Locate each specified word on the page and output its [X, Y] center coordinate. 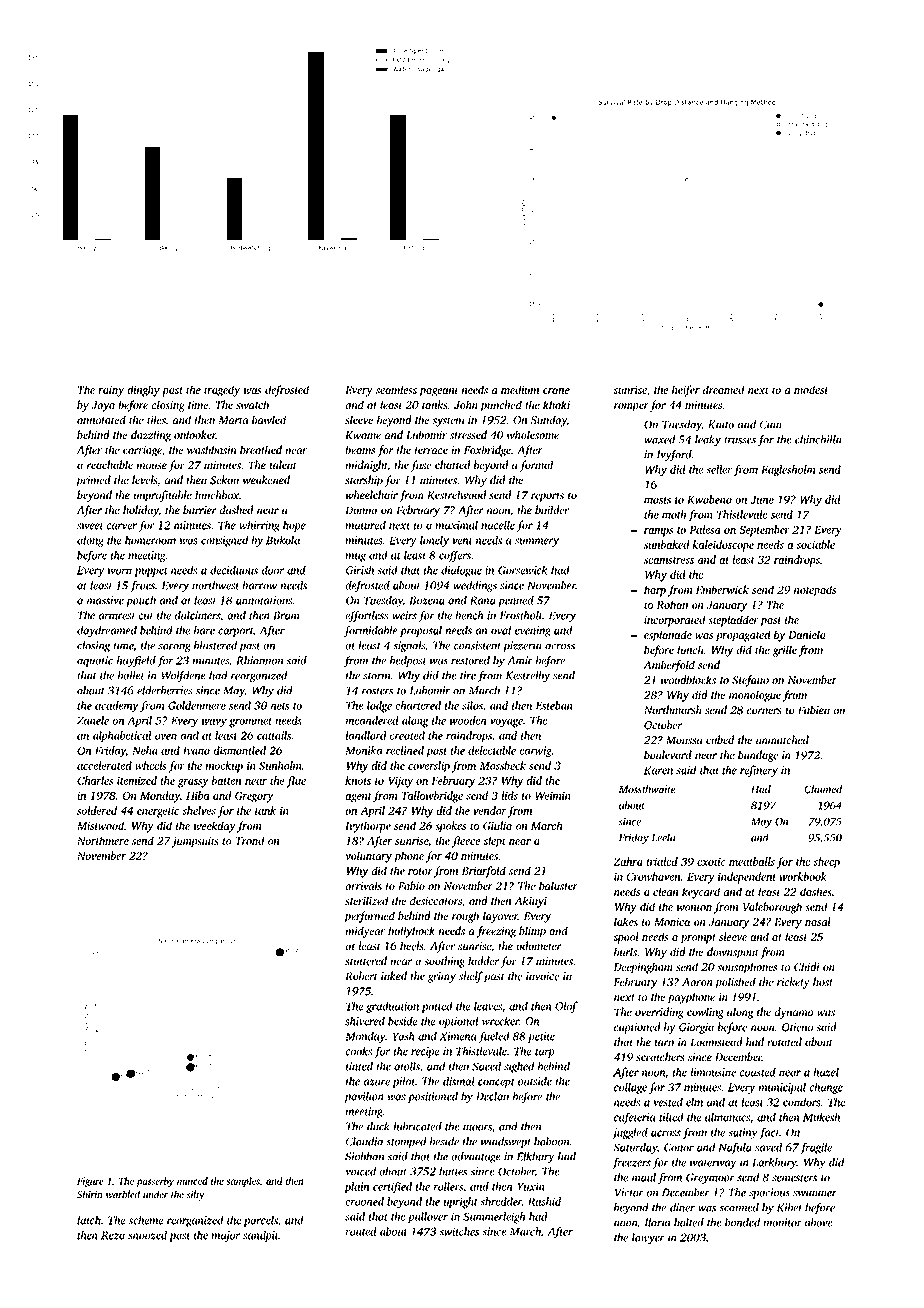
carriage [142, 451]
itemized [137, 780]
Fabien [814, 710]
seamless [396, 389]
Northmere [103, 840]
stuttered [366, 961]
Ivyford [674, 455]
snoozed [147, 1235]
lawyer [648, 1238]
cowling [705, 1013]
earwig [536, 752]
